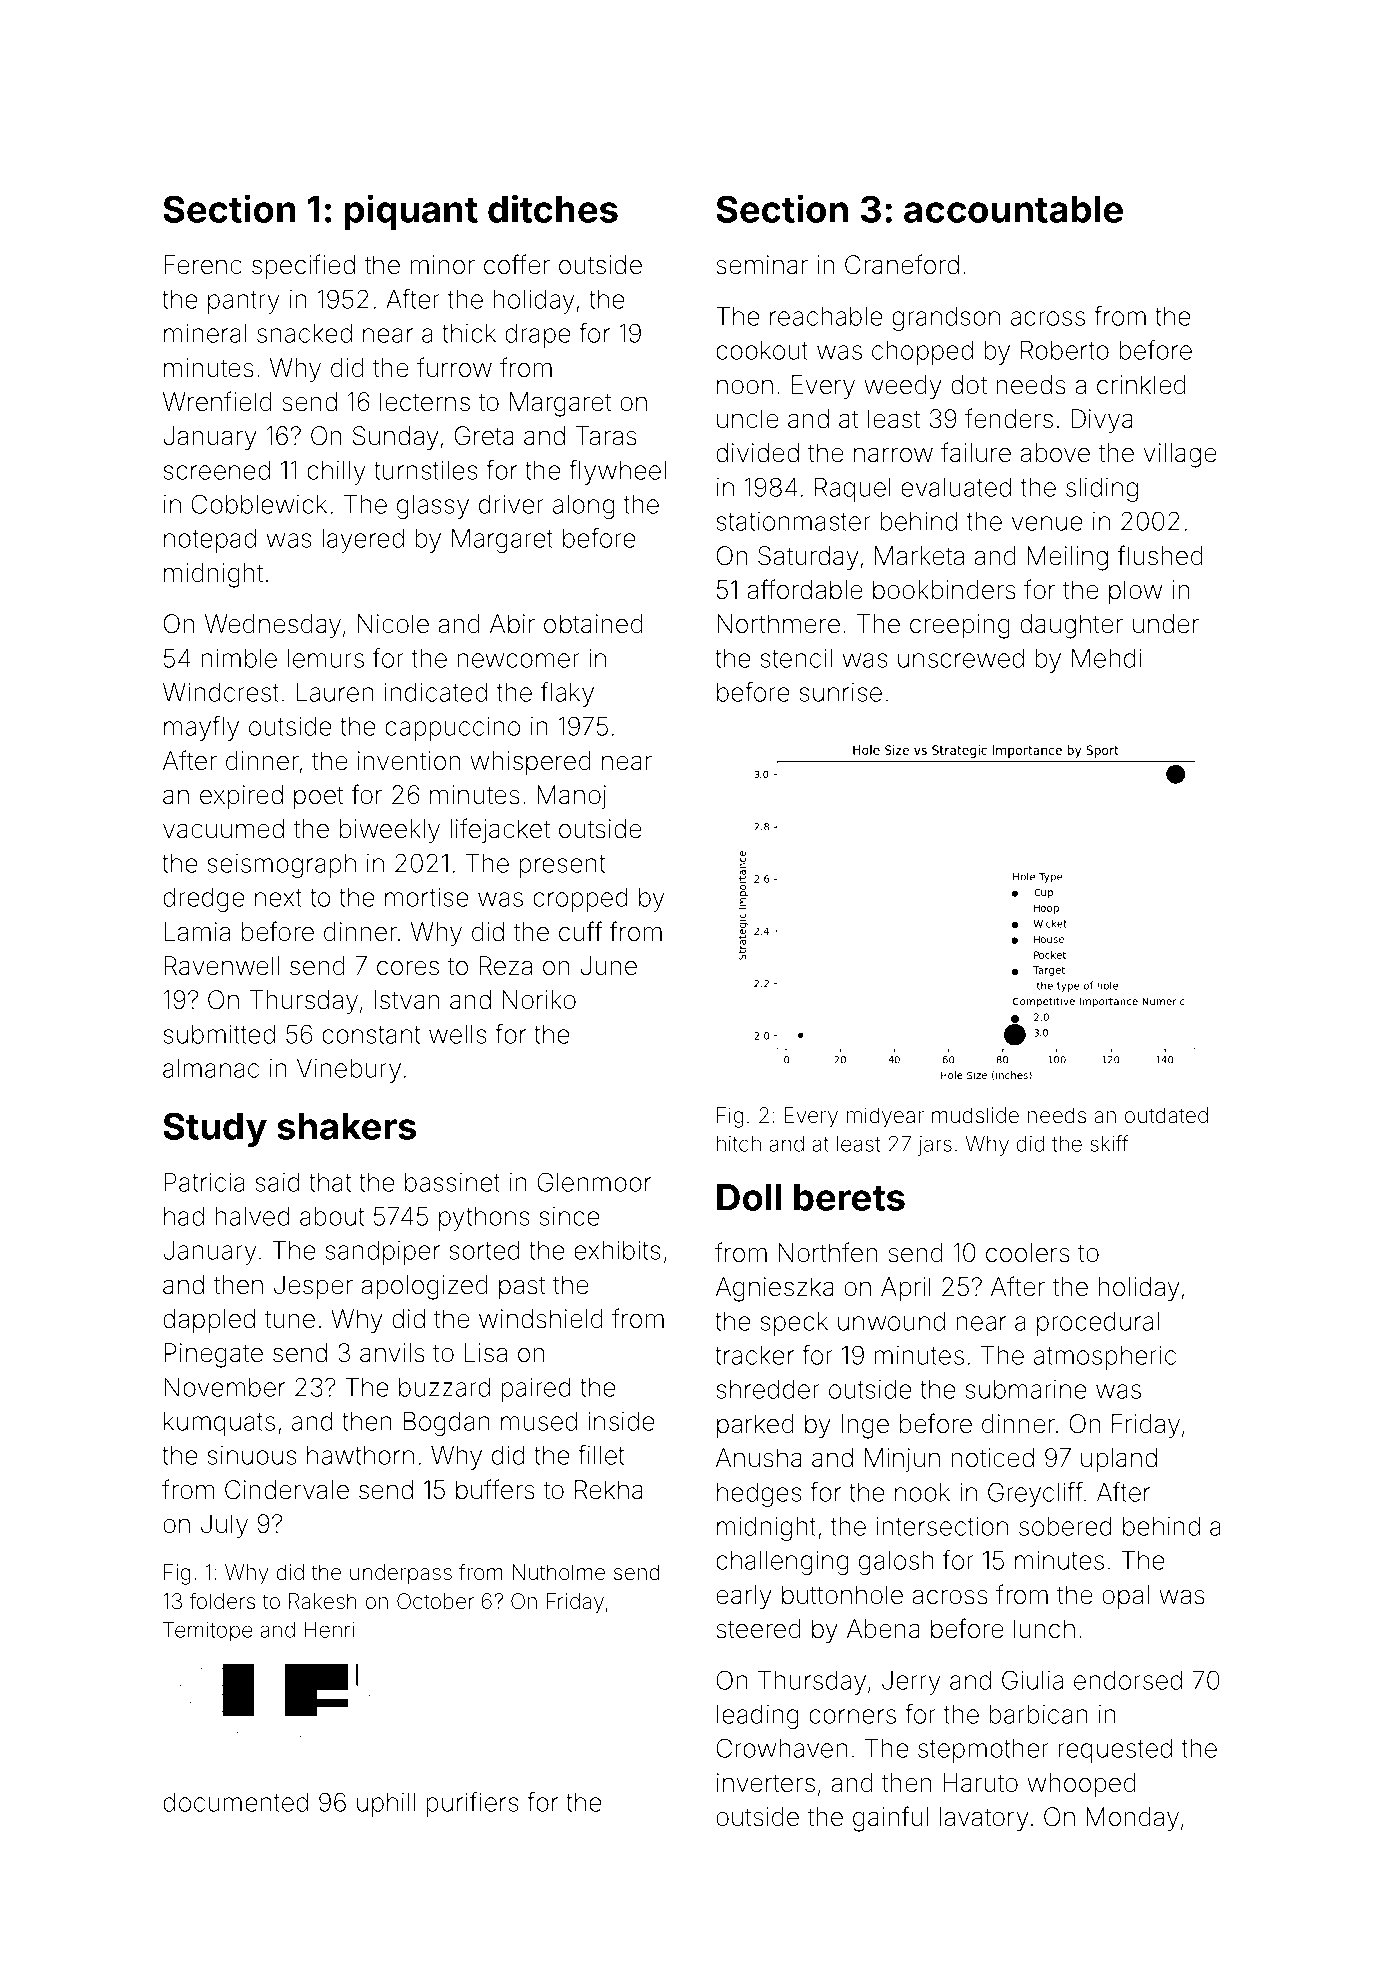  Describe the element at coordinates (473, 1804) in the screenshot. I see `purifiers` at that location.
